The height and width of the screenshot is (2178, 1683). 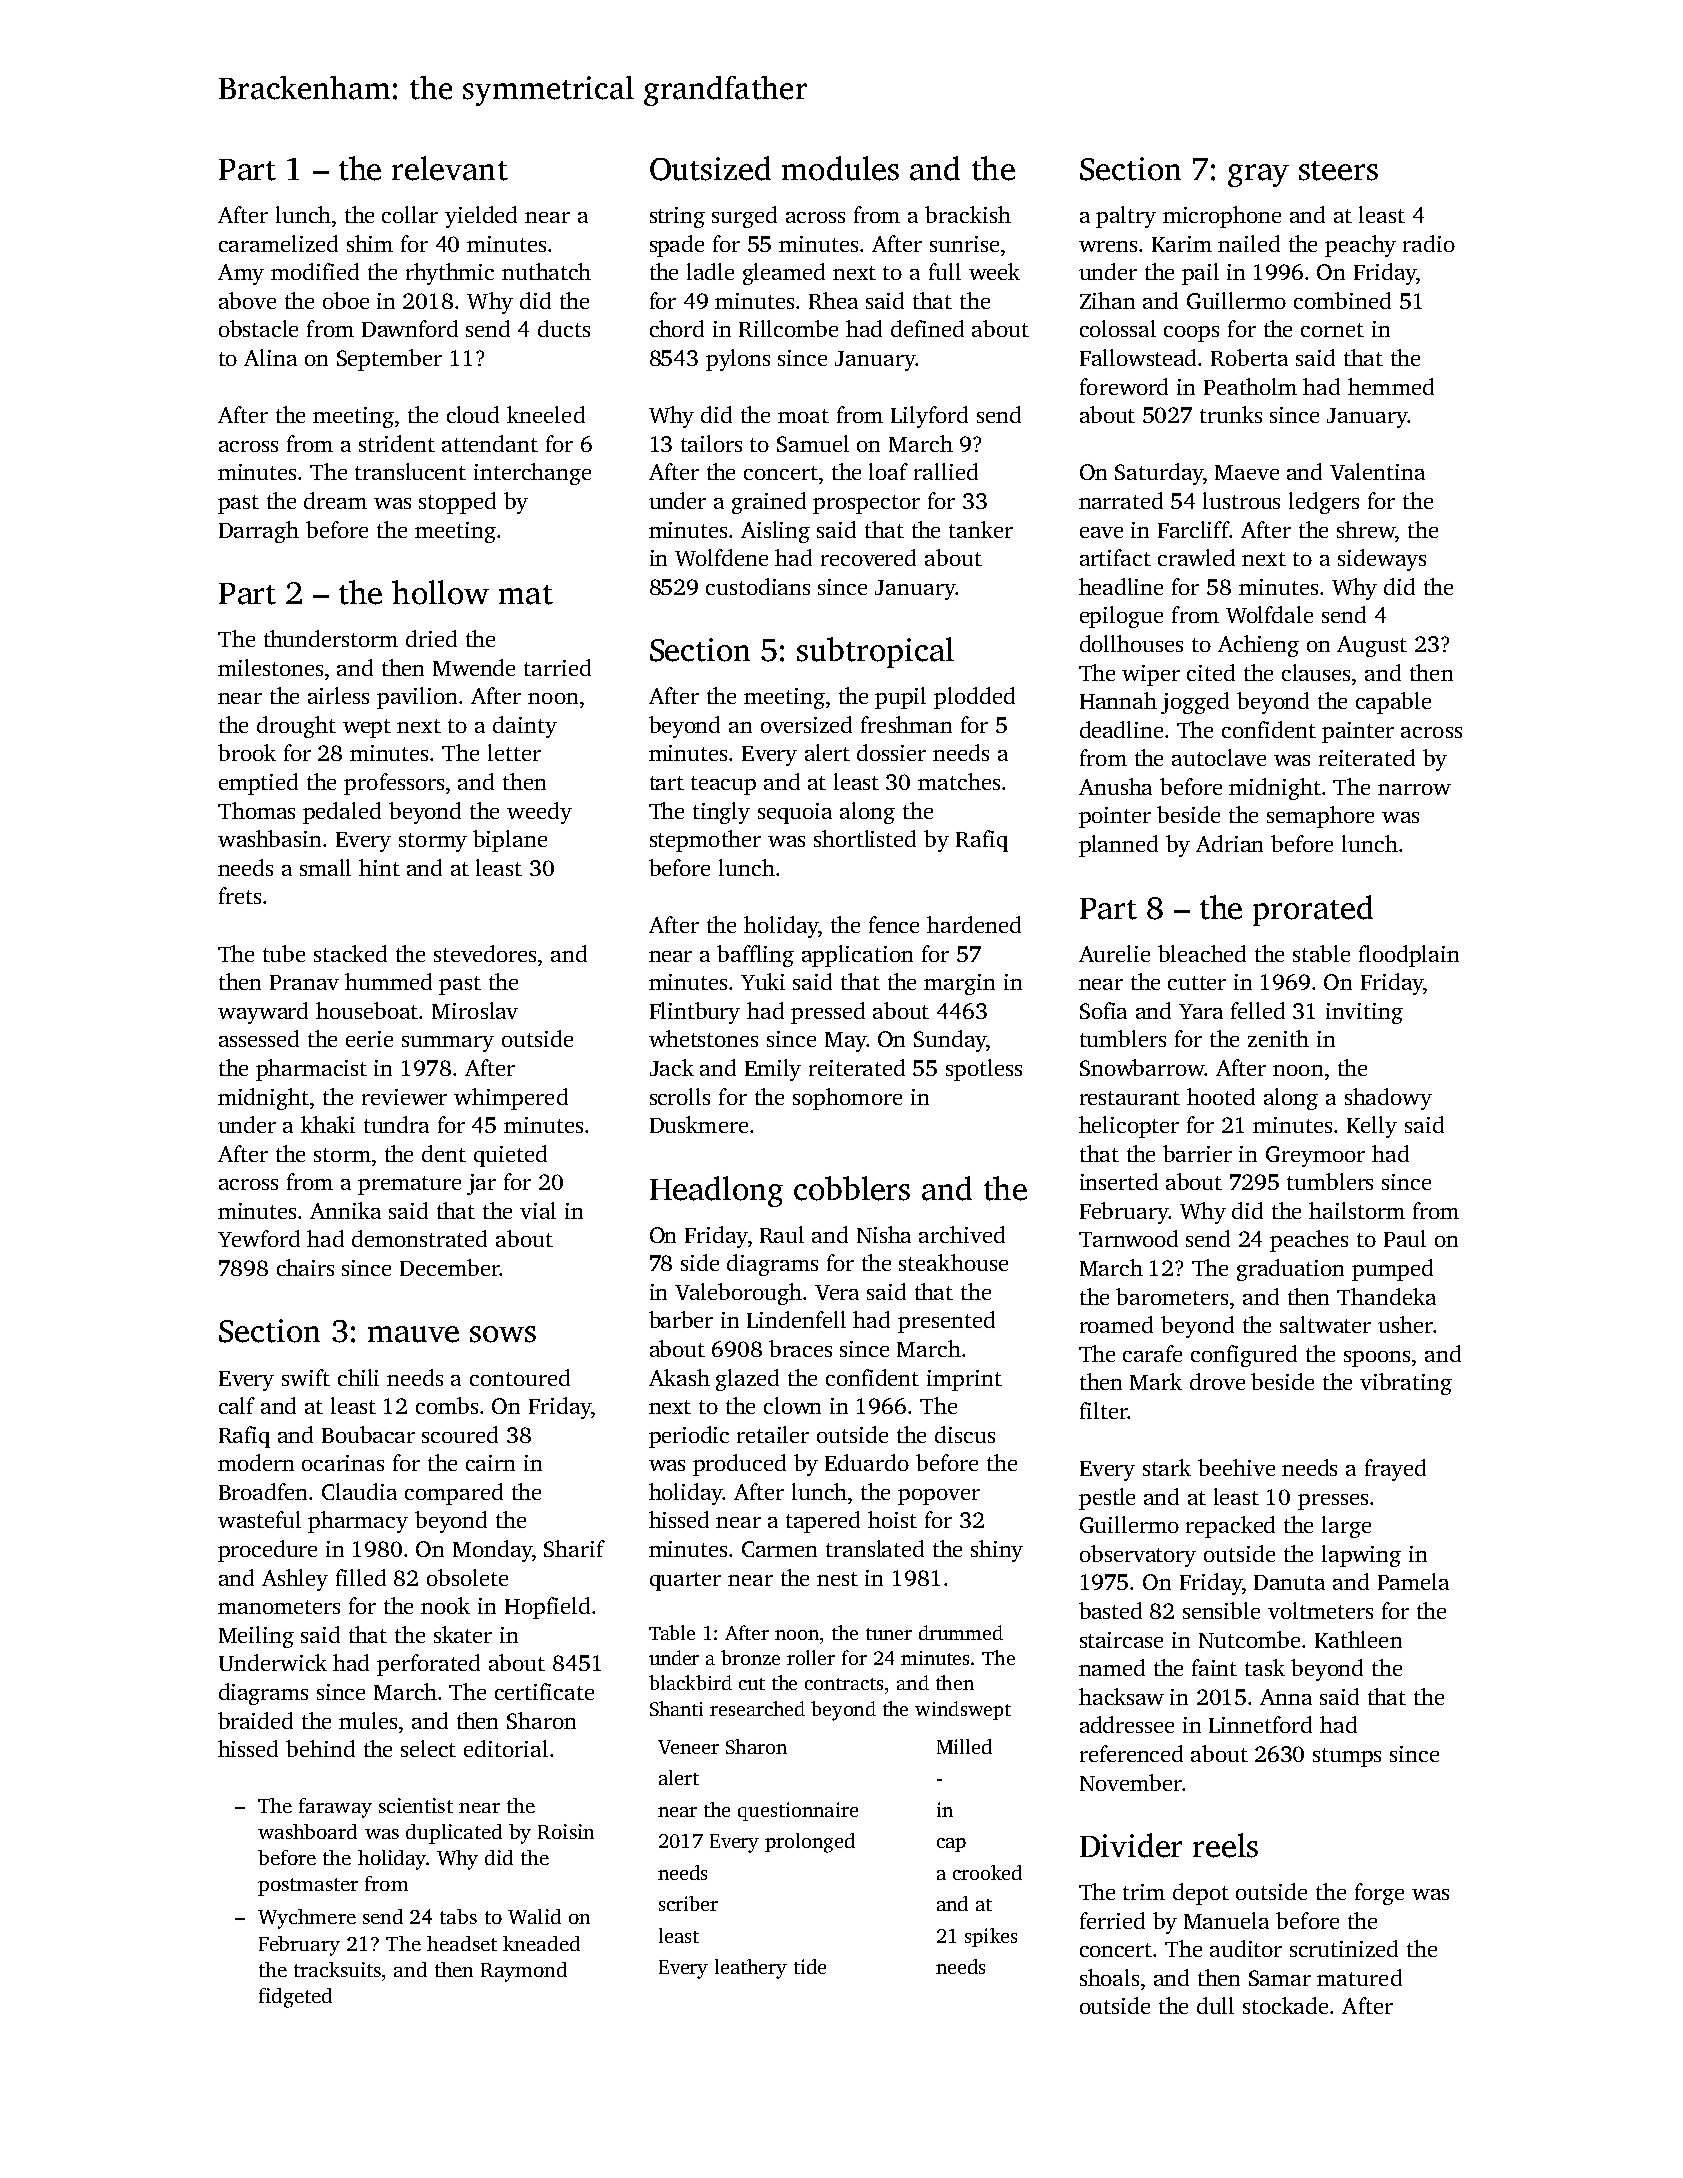 What do you see at coordinates (1116, 1324) in the screenshot?
I see `roamed` at bounding box center [1116, 1324].
